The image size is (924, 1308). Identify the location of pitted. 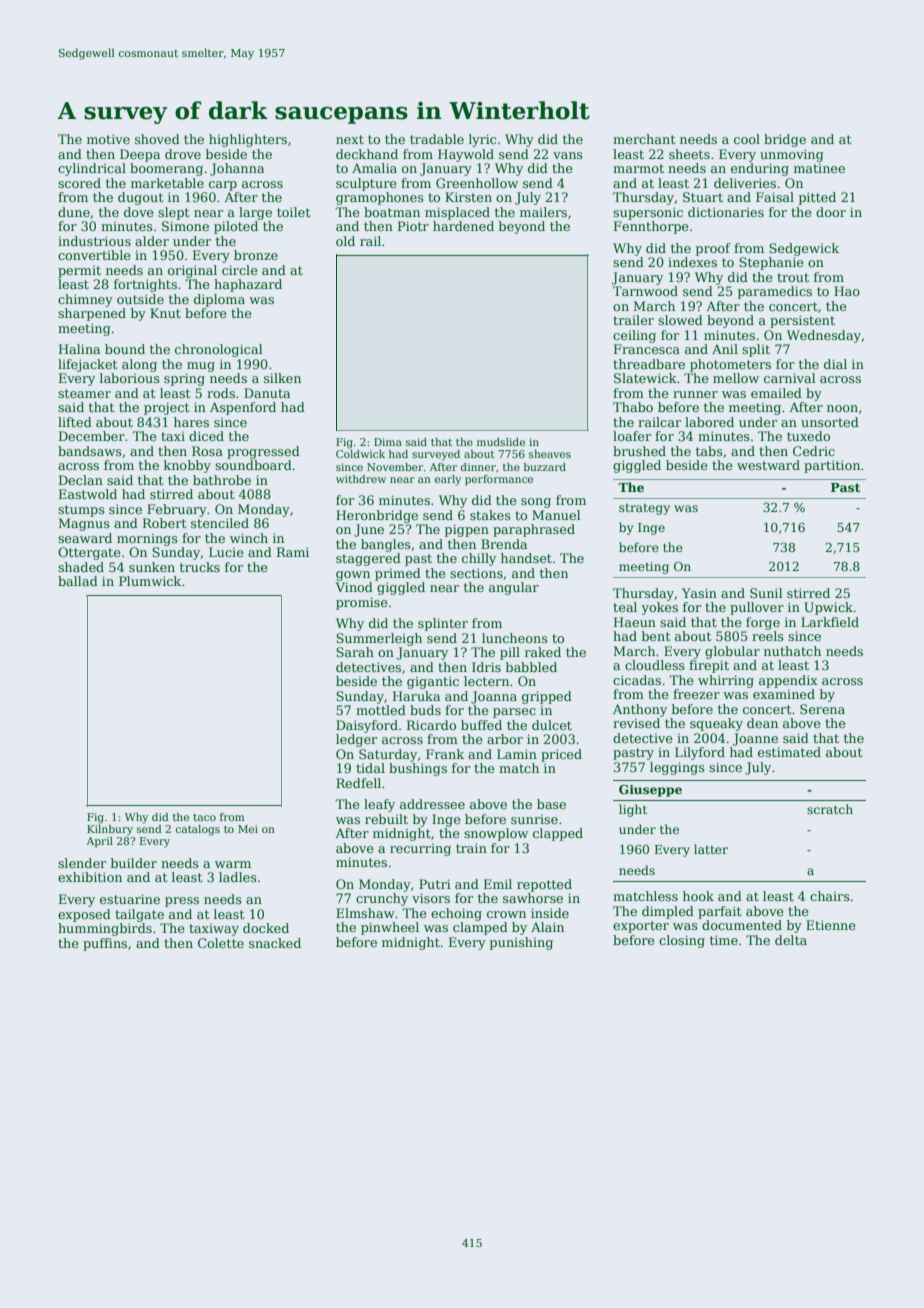
(817, 198).
